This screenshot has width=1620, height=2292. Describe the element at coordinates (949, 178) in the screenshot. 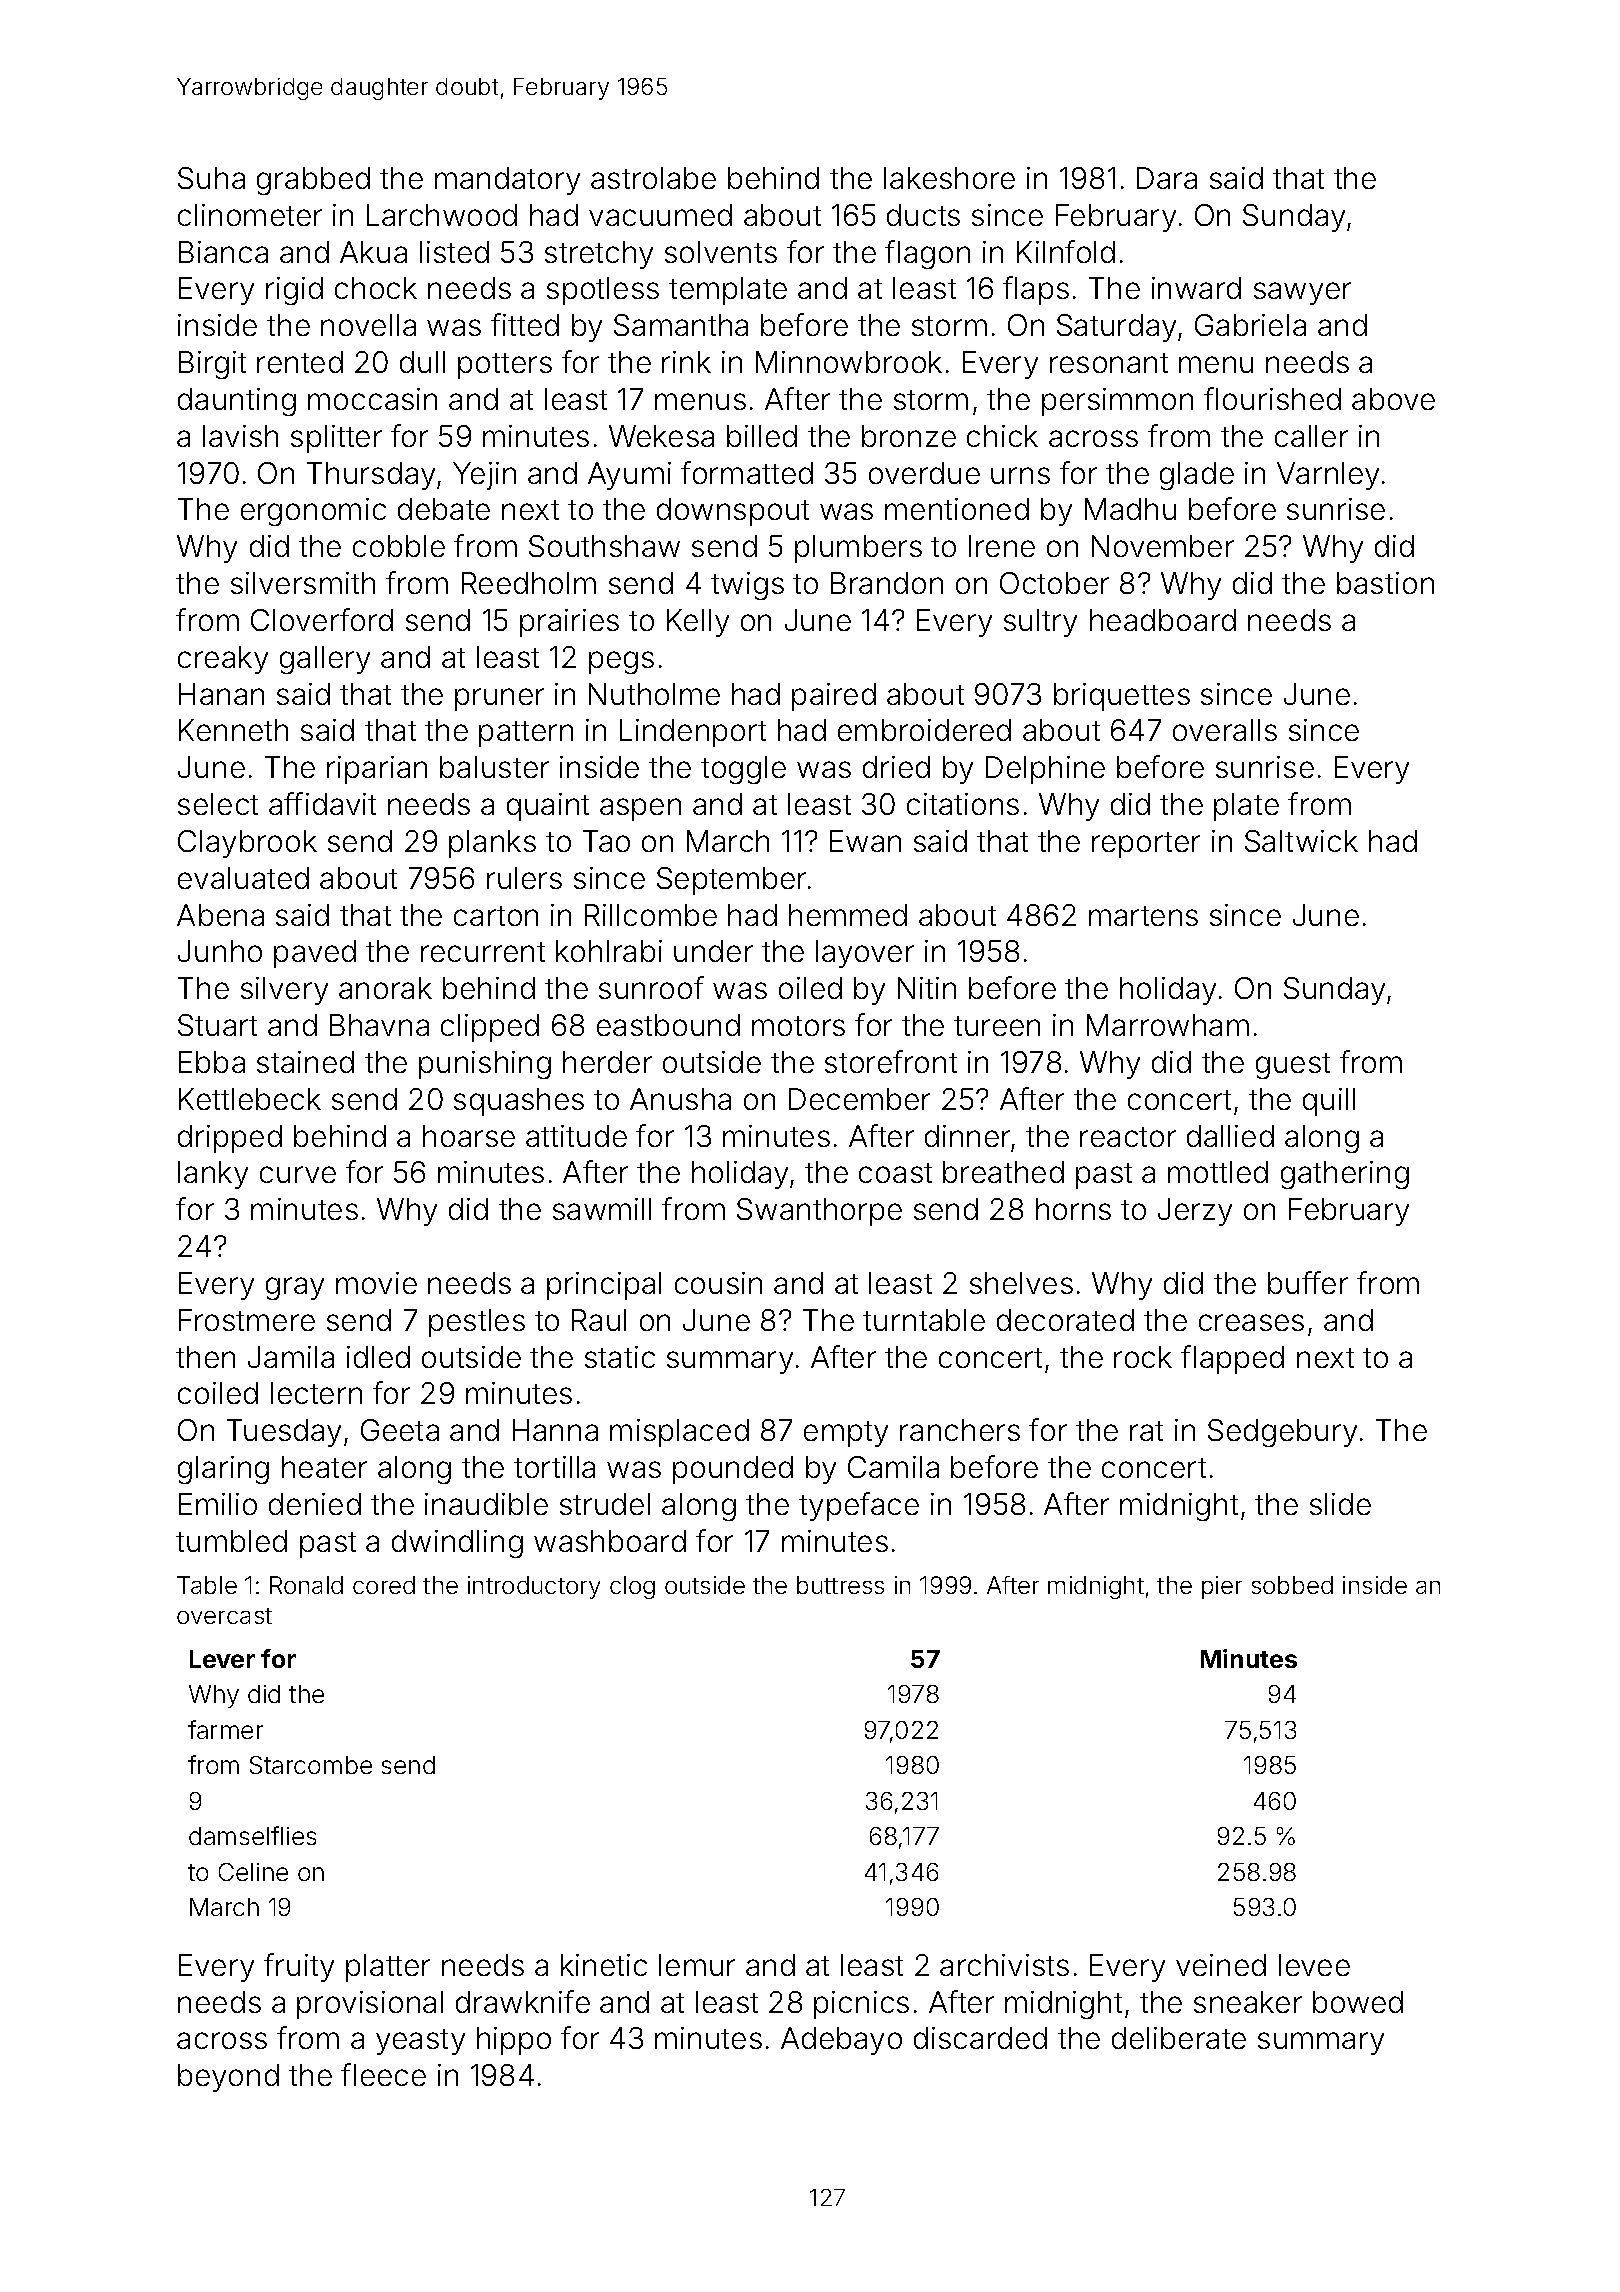

I see `lakeshore` at that location.
